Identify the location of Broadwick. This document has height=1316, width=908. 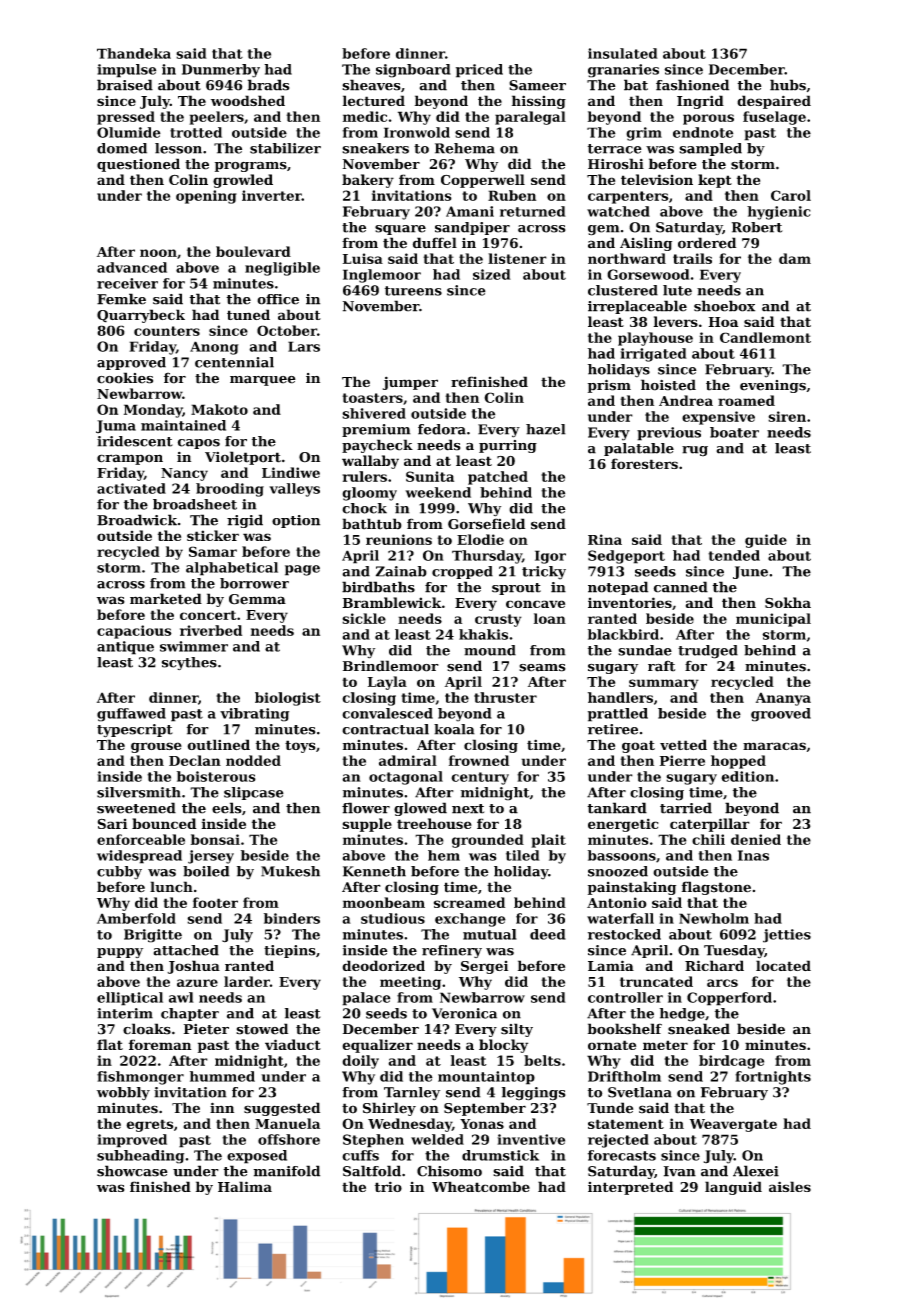
(137, 520).
